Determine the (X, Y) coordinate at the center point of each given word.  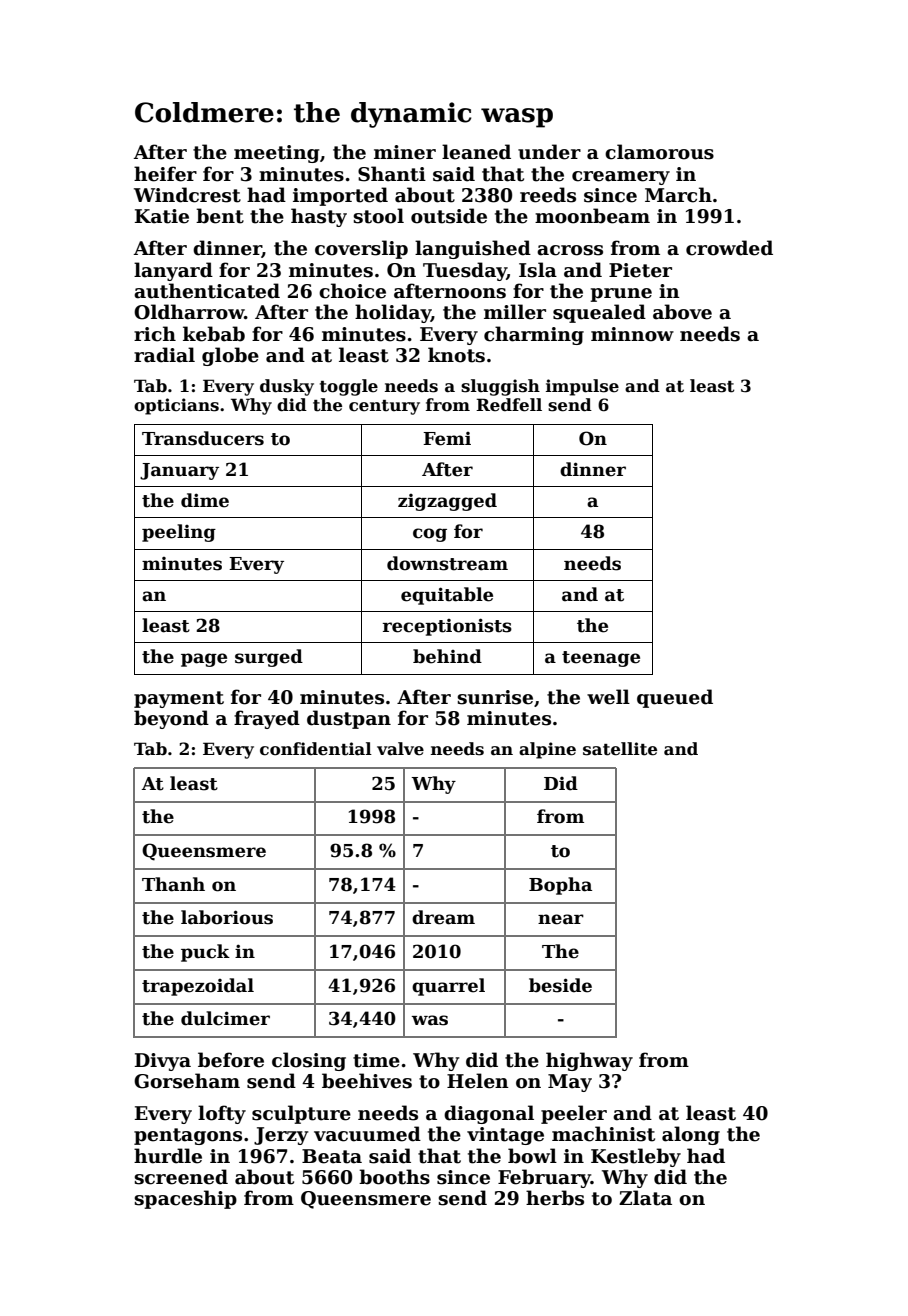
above (682, 312)
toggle (349, 387)
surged (269, 658)
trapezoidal (198, 987)
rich (155, 334)
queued (675, 698)
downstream (447, 563)
